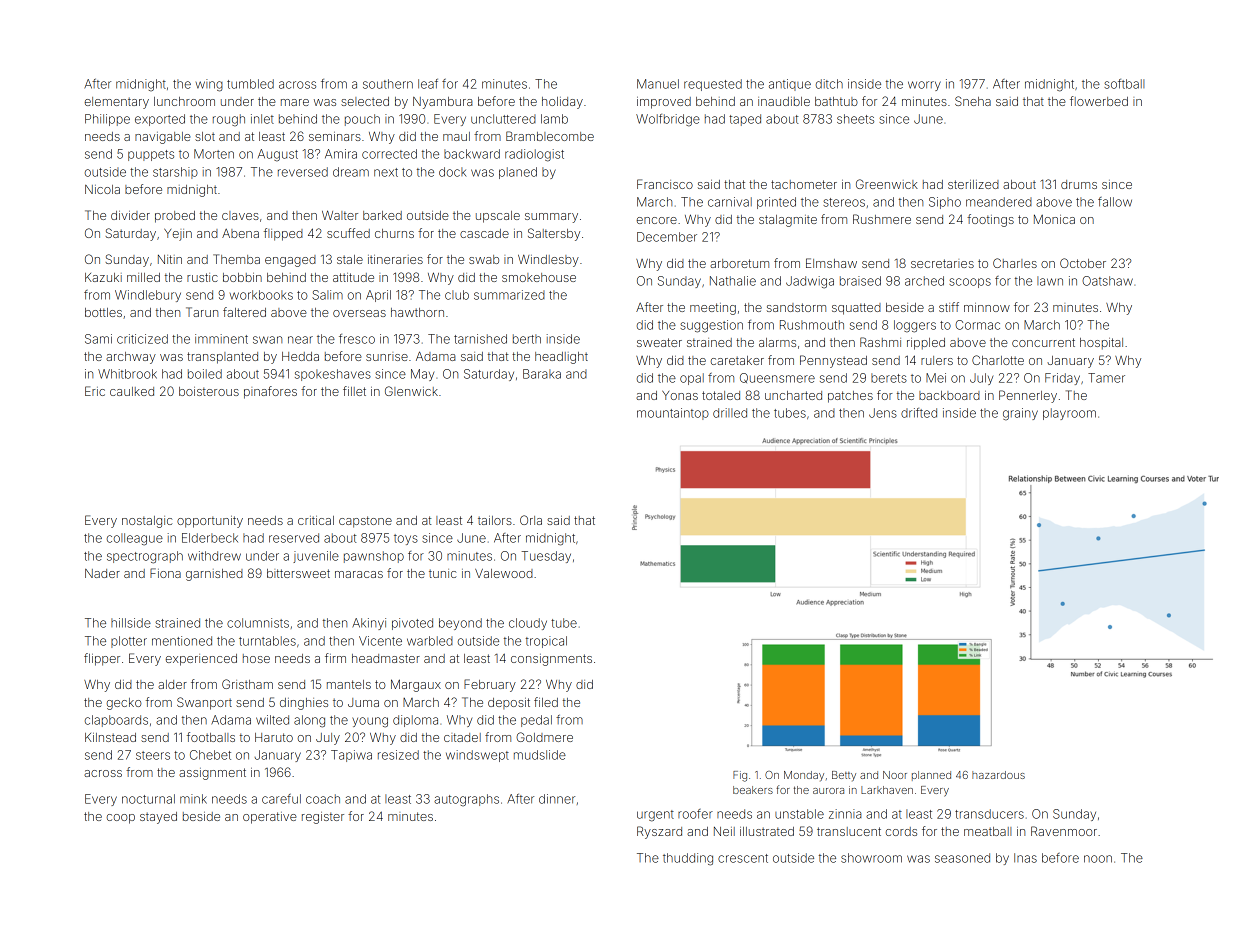 This image has height=952, width=1233. Describe the element at coordinates (730, 413) in the image. I see `drilled` at that location.
